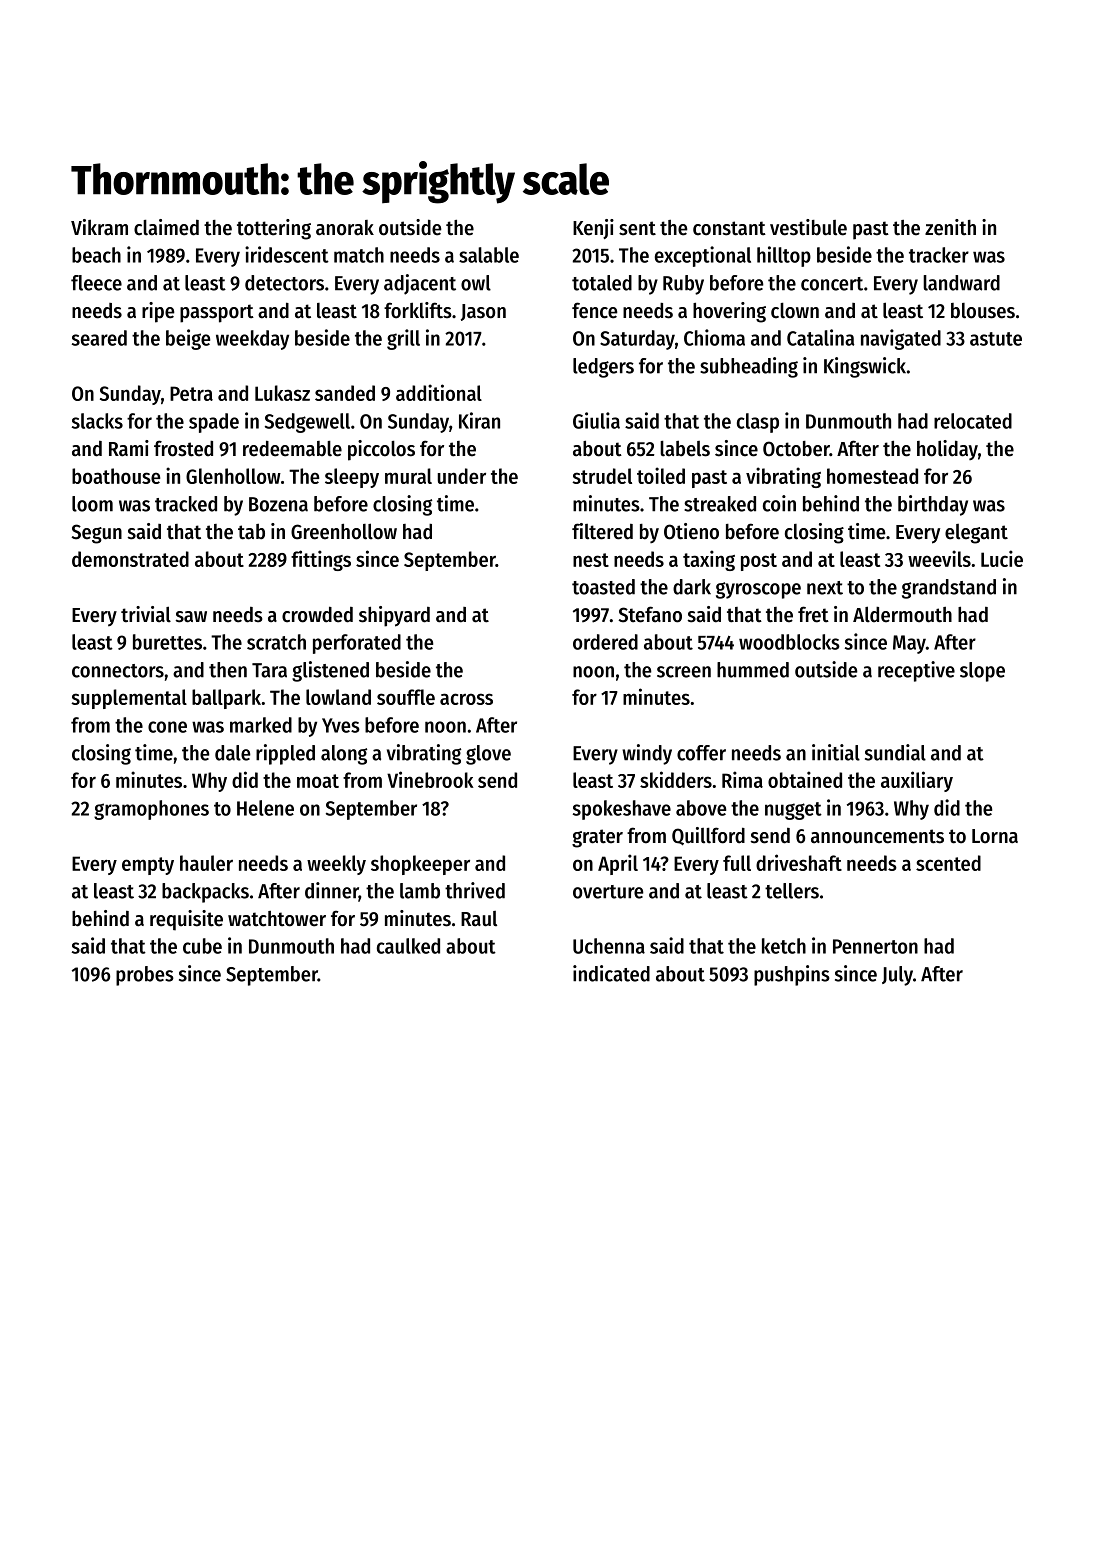  What do you see at coordinates (605, 642) in the screenshot?
I see `ordered` at bounding box center [605, 642].
